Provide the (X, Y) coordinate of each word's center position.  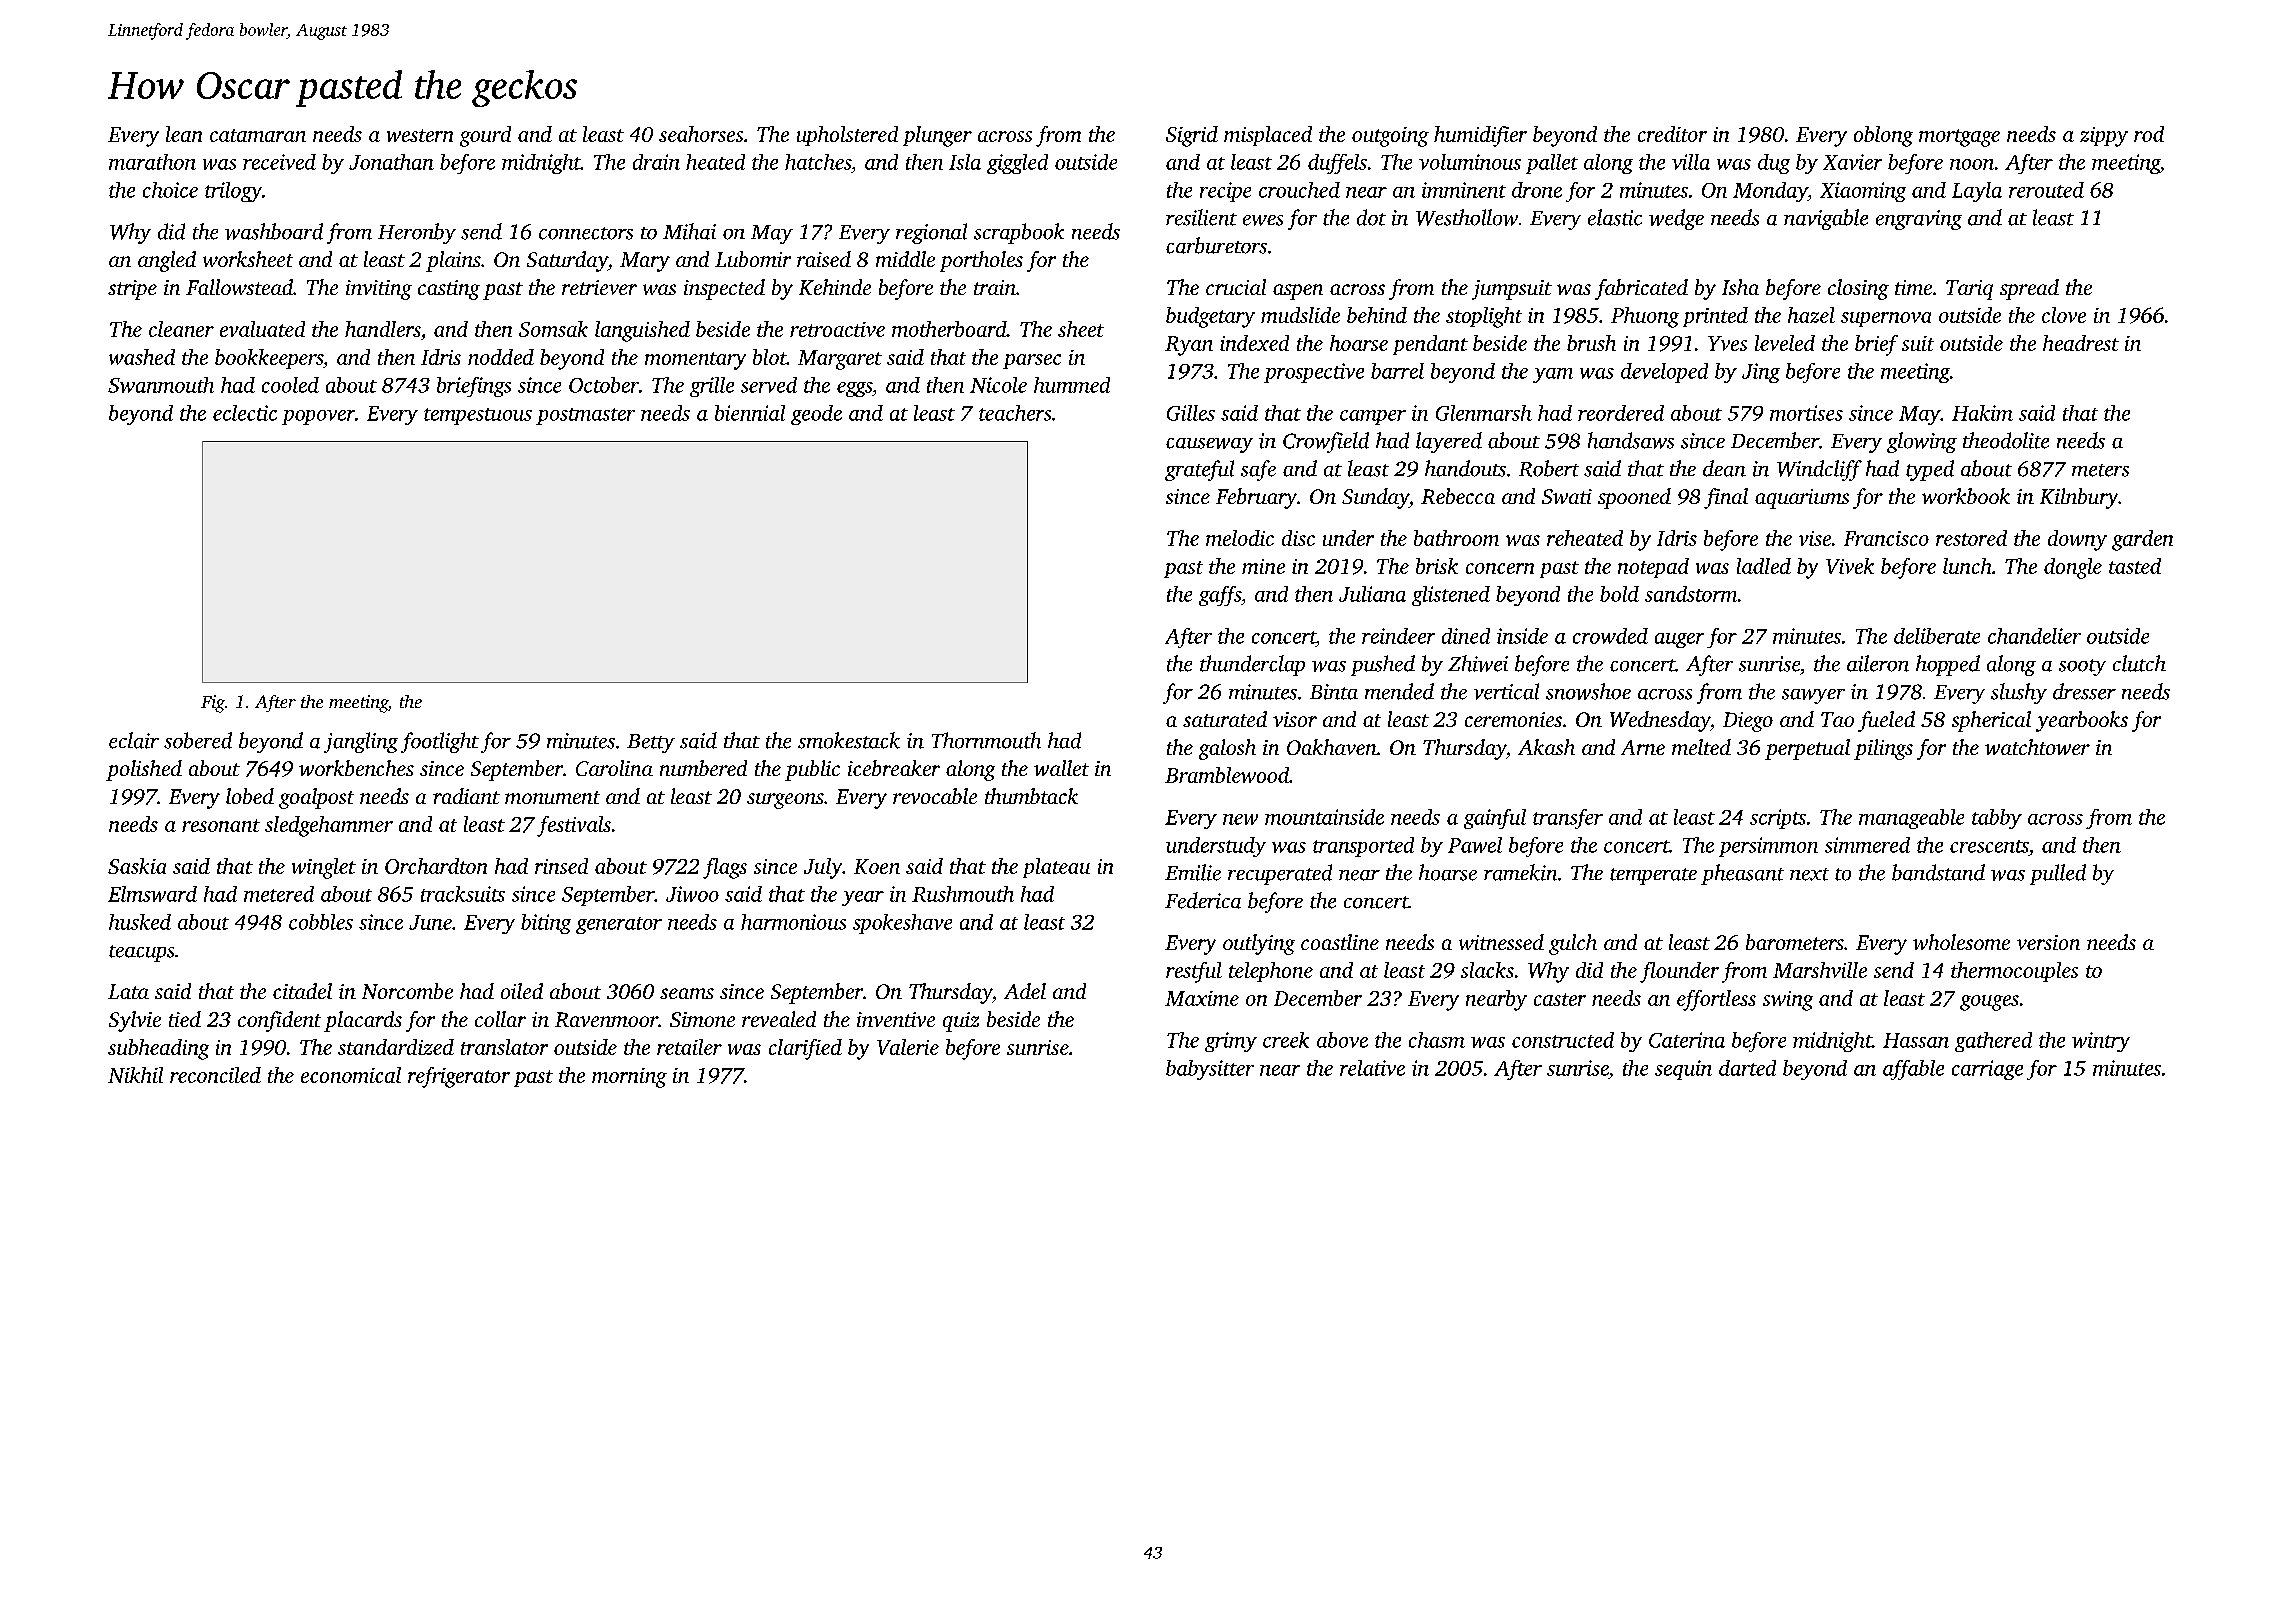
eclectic (245, 413)
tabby (1997, 819)
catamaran (258, 135)
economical (351, 1075)
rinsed (561, 866)
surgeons (785, 801)
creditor (1672, 134)
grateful (1199, 470)
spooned (1634, 498)
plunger (937, 136)
